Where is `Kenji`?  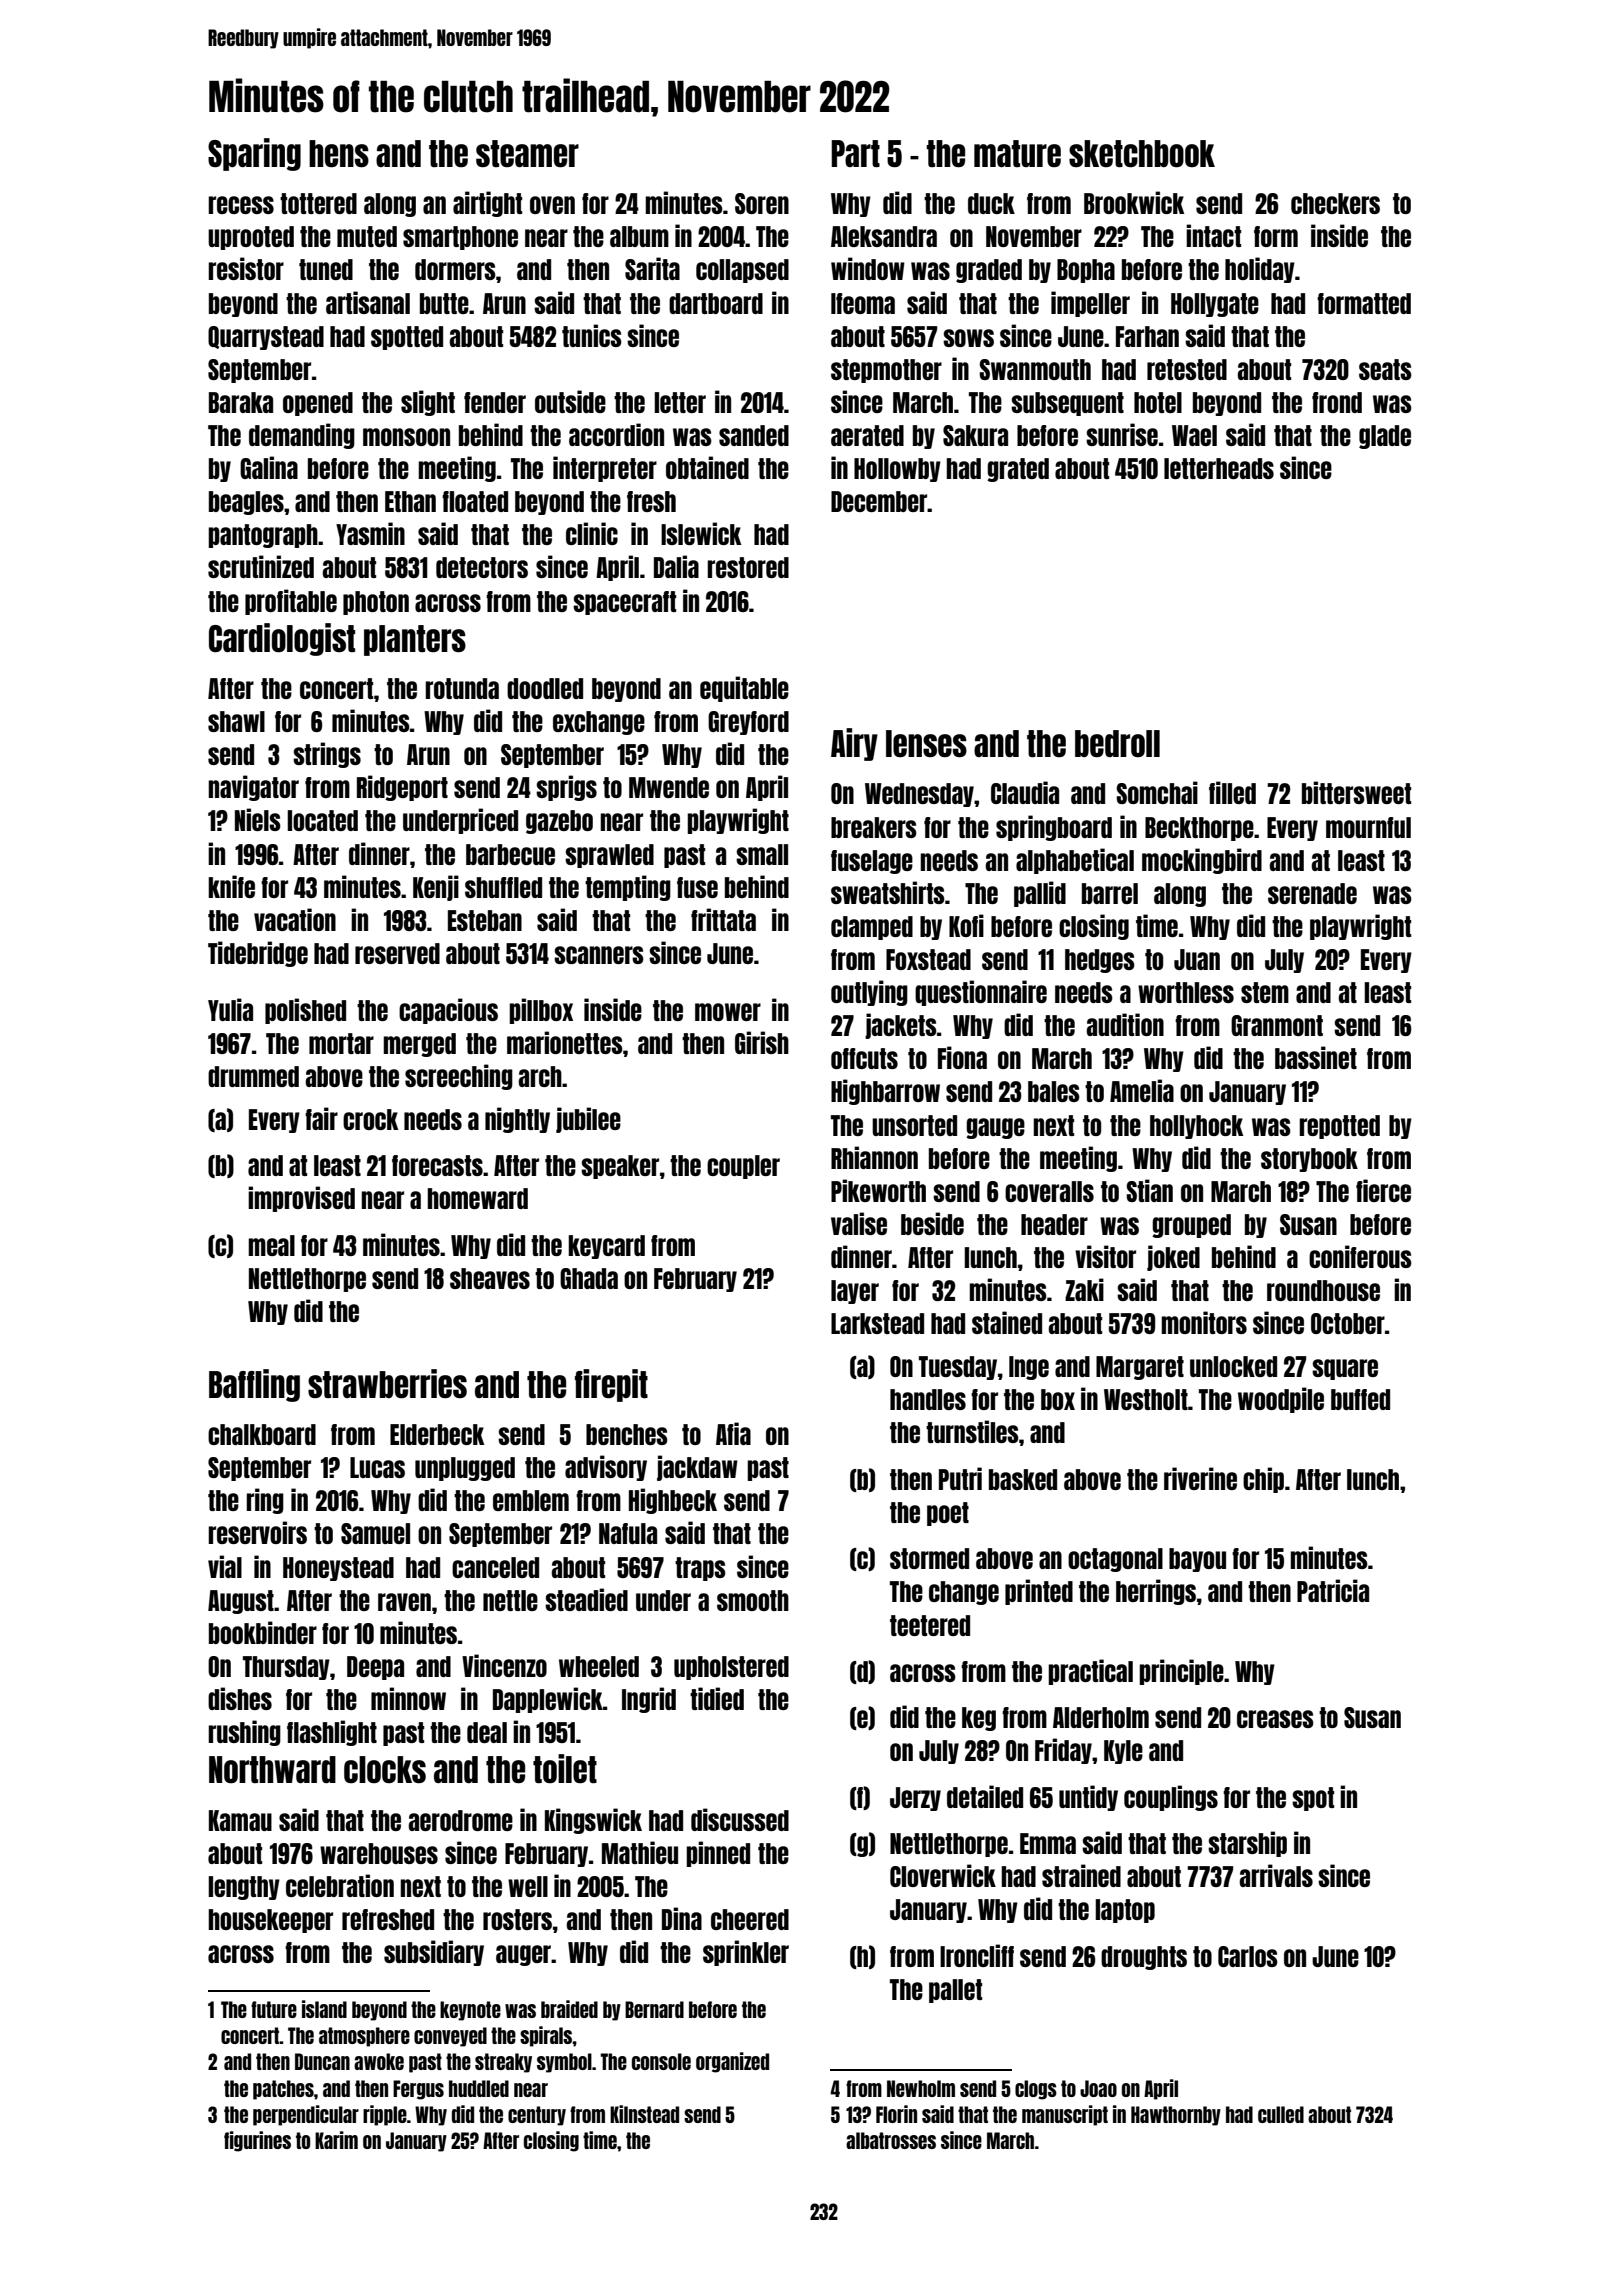 Kenji is located at coordinates (436, 888).
